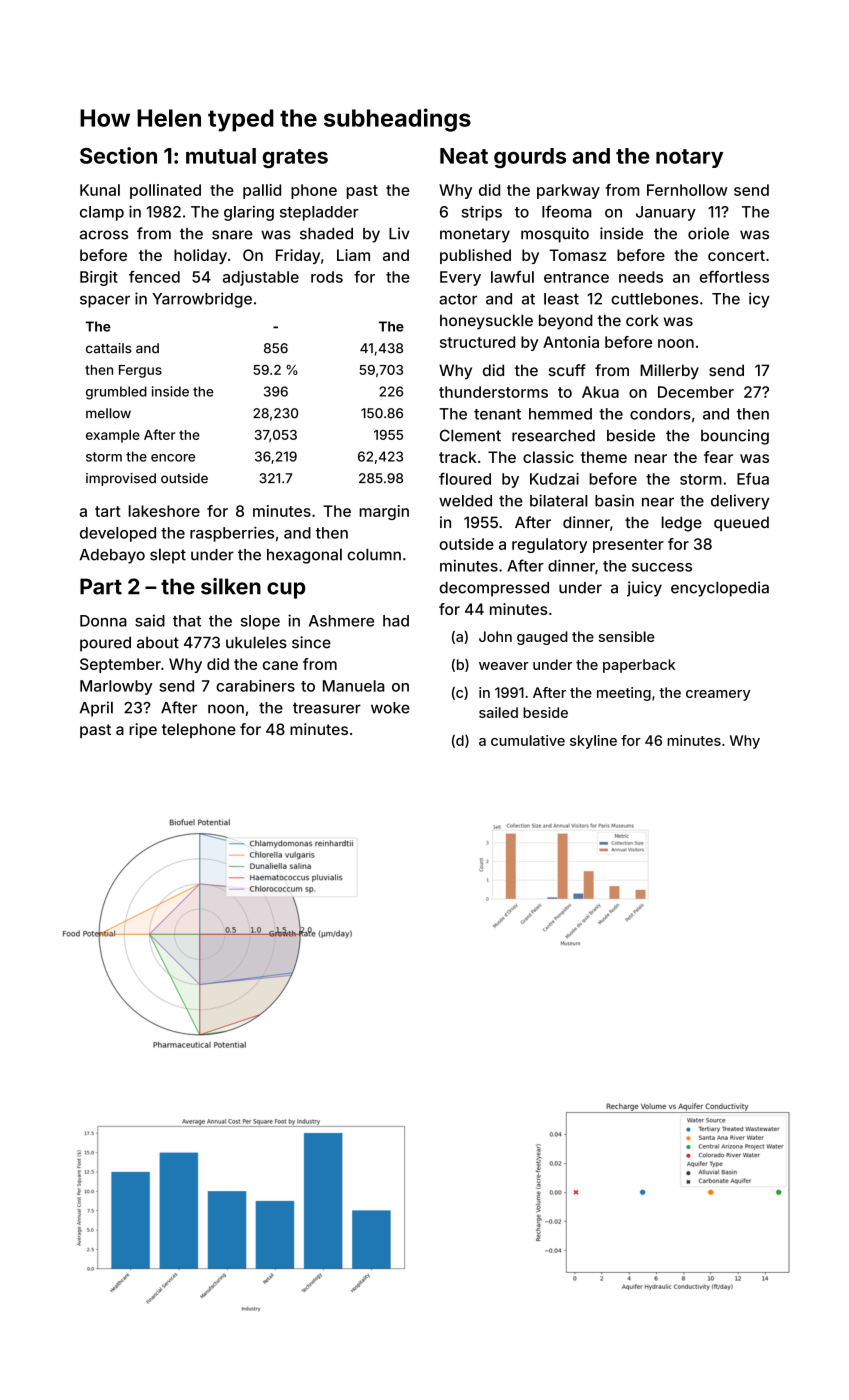 This page has width=849, height=1400. What do you see at coordinates (109, 348) in the page?
I see `cattails` at bounding box center [109, 348].
